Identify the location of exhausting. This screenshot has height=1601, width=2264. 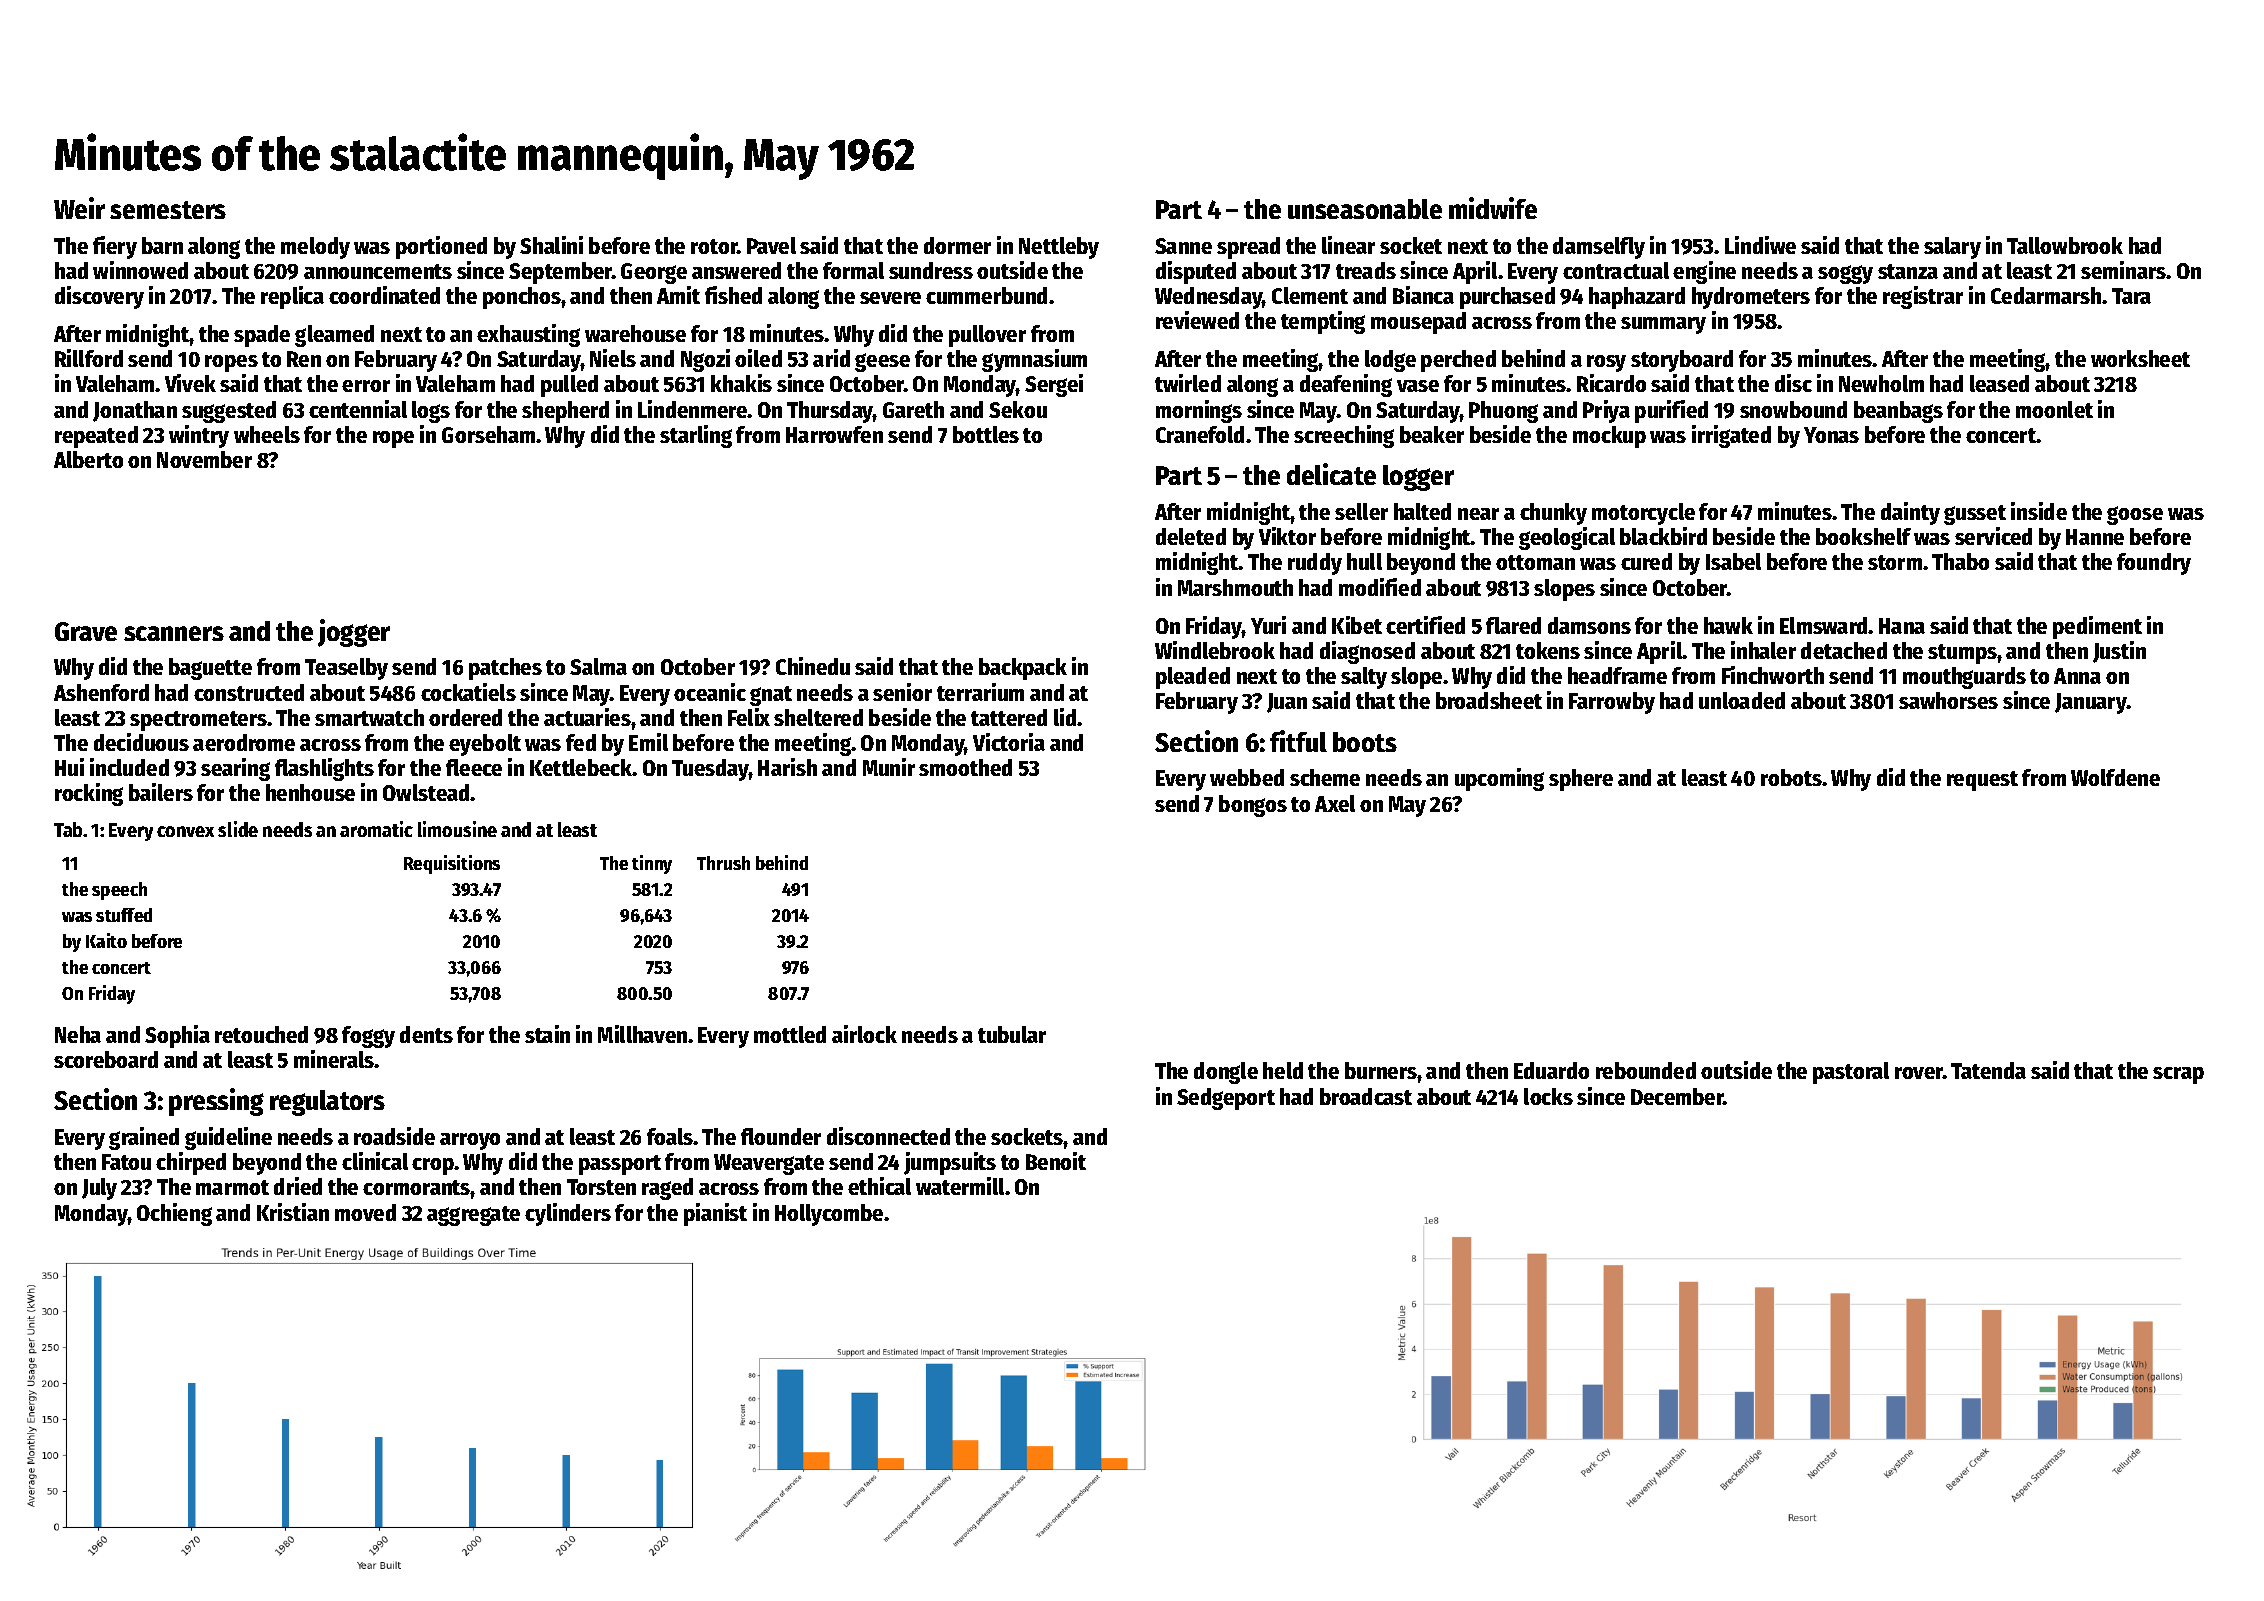
(528, 335).
